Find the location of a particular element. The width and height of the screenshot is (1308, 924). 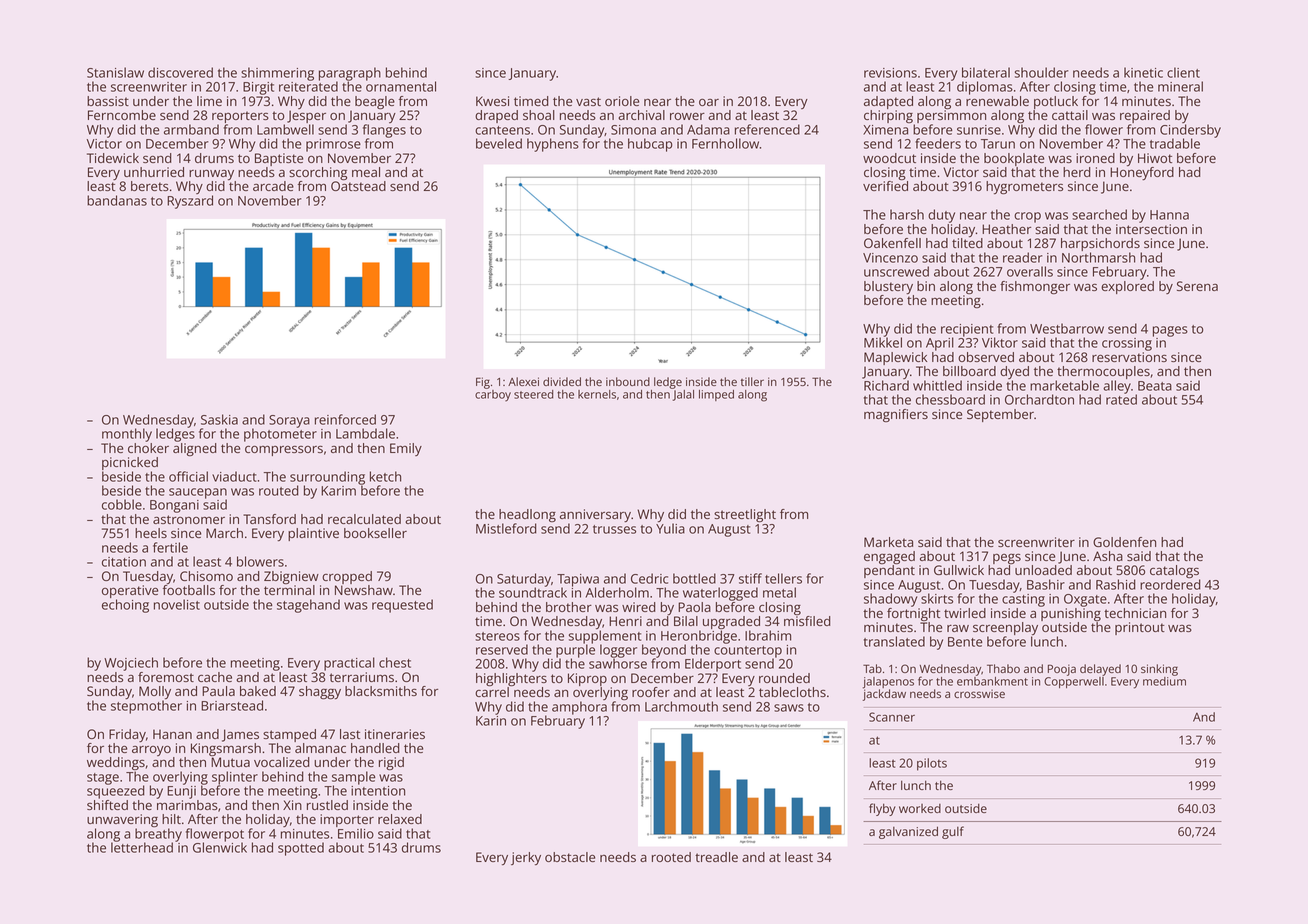

revisions is located at coordinates (890, 73).
